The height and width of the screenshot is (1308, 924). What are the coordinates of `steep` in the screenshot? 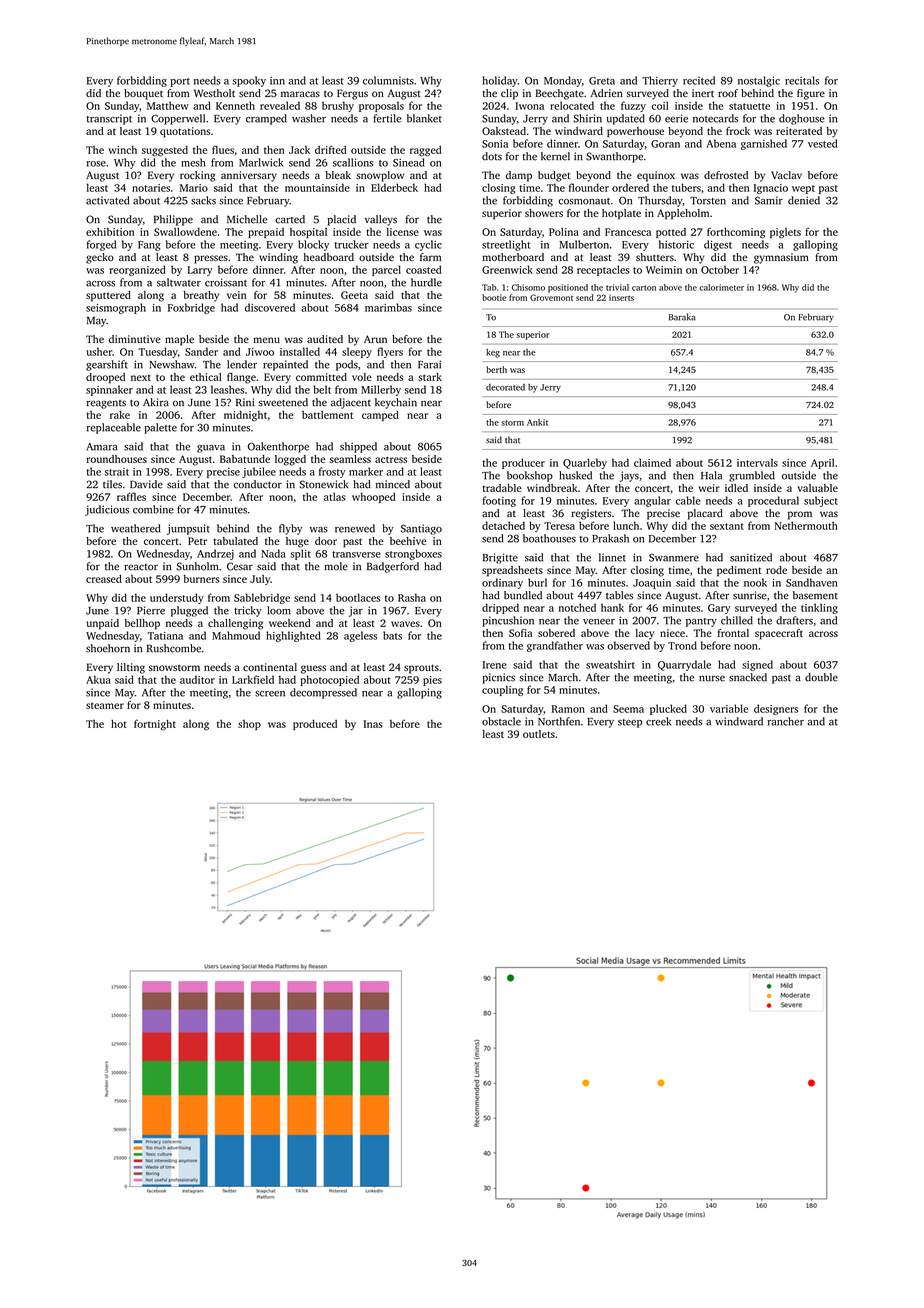 It's located at (630, 723).
